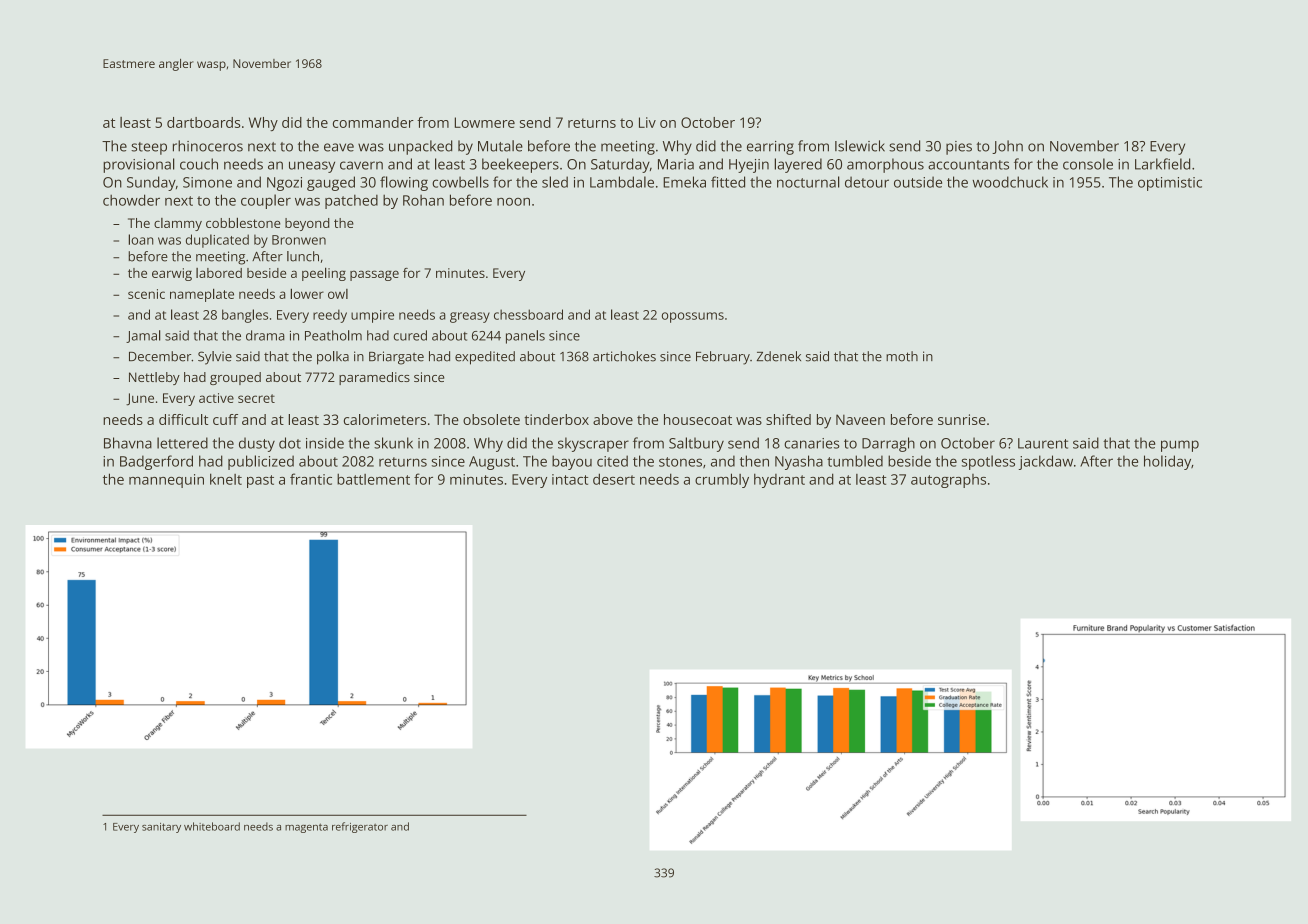 This document has width=1308, height=924. What do you see at coordinates (338, 294) in the document?
I see `owl` at bounding box center [338, 294].
